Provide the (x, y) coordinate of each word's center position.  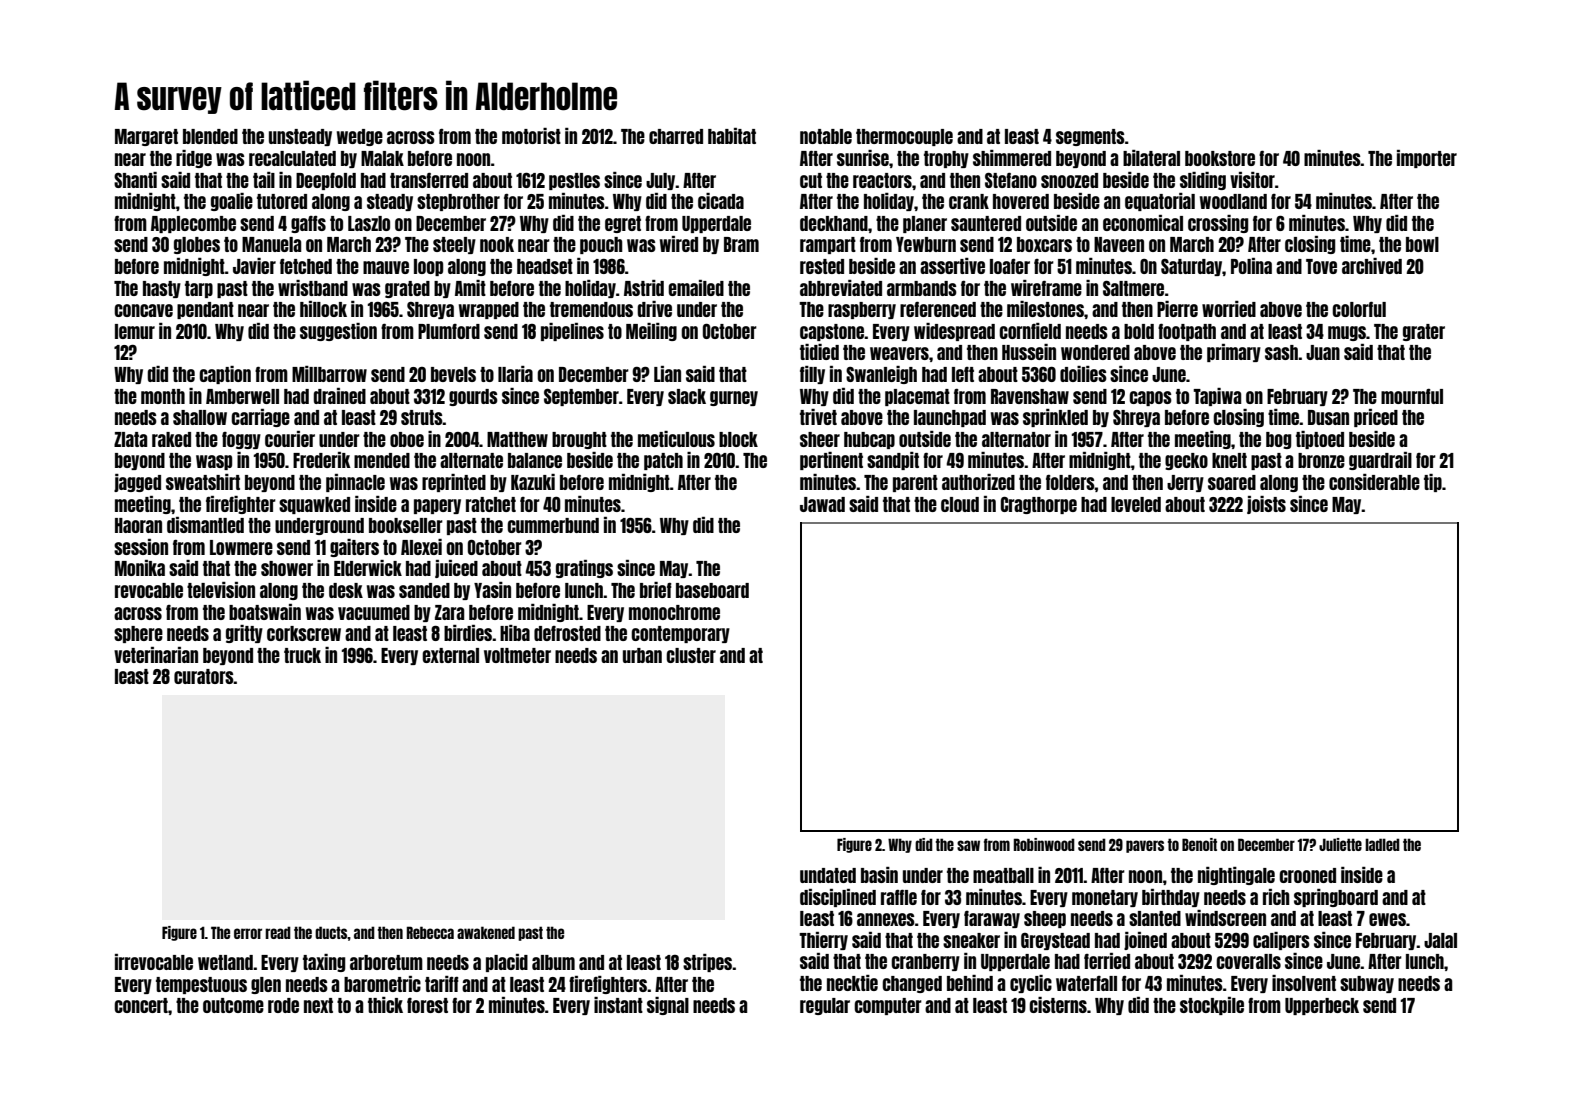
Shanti (135, 180)
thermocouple (904, 137)
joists (1266, 505)
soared (1232, 482)
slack (687, 396)
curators (204, 676)
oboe (407, 439)
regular (825, 1006)
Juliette (1340, 844)
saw (968, 845)
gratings (584, 569)
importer (1427, 159)
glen (266, 985)
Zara (449, 612)
